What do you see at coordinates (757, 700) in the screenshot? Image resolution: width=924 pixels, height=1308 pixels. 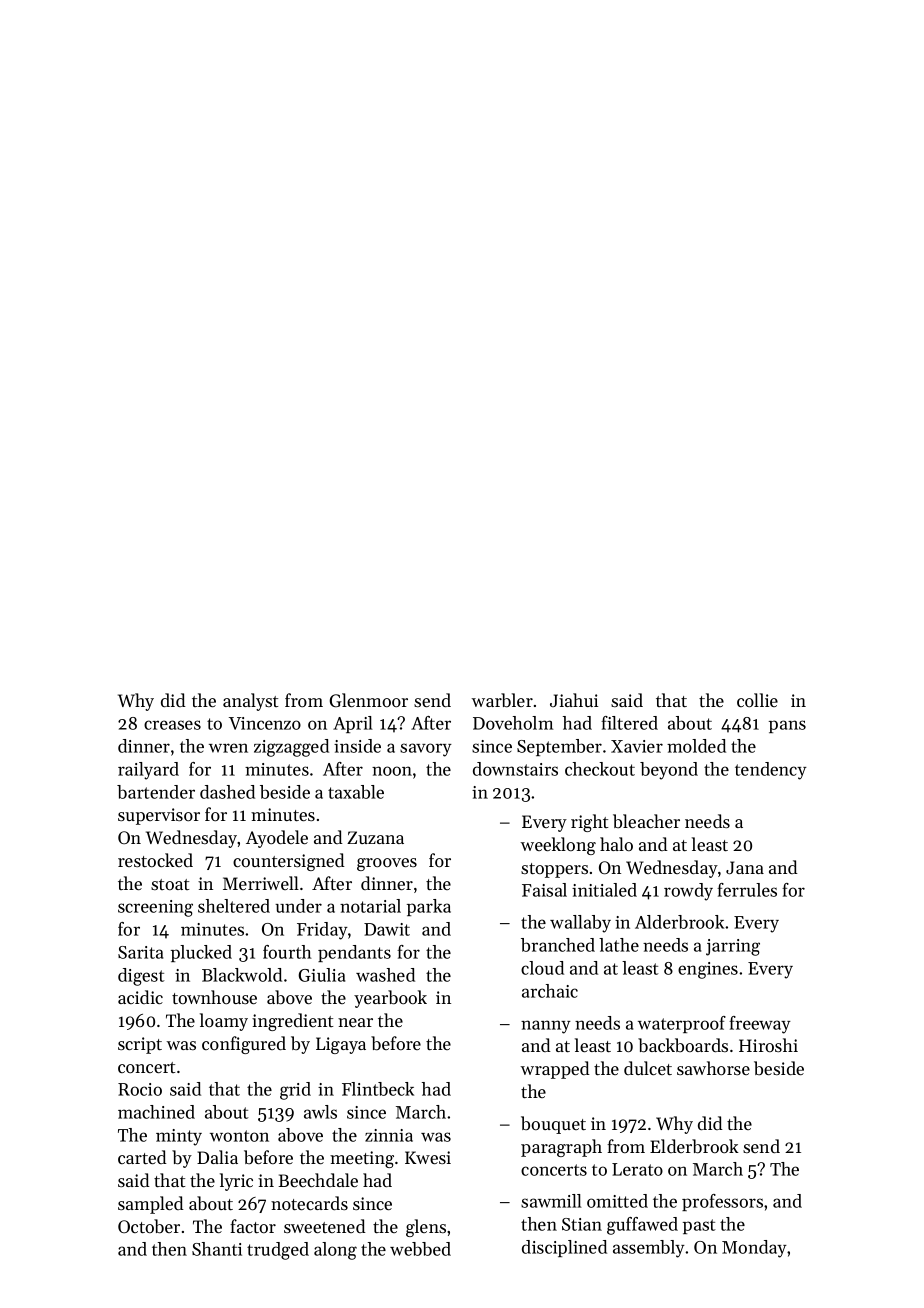 I see `collie` at bounding box center [757, 700].
